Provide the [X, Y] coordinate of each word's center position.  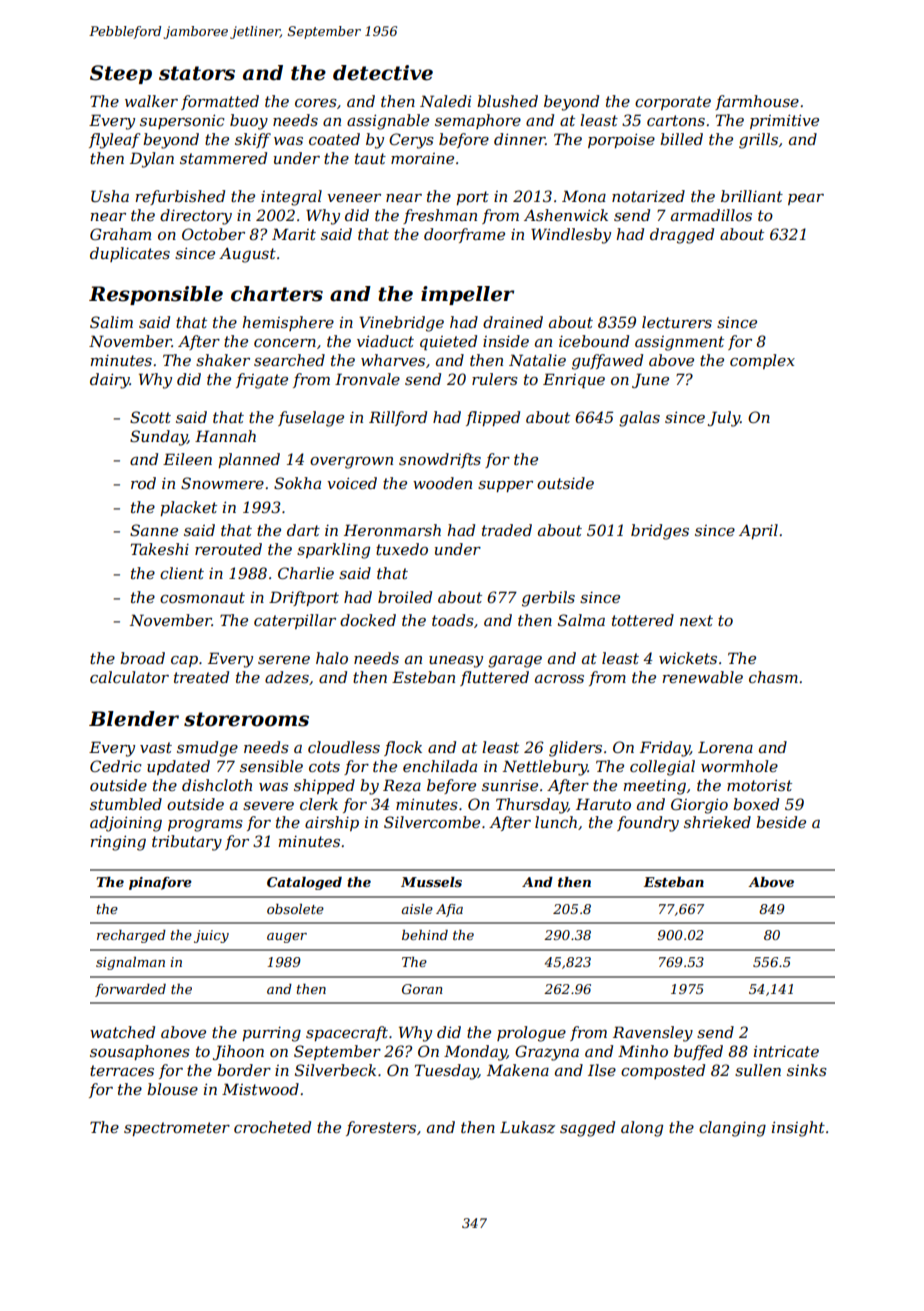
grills [758, 141]
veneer [354, 198]
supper [505, 486]
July [724, 419]
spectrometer [177, 1129]
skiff [253, 140]
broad [142, 658]
